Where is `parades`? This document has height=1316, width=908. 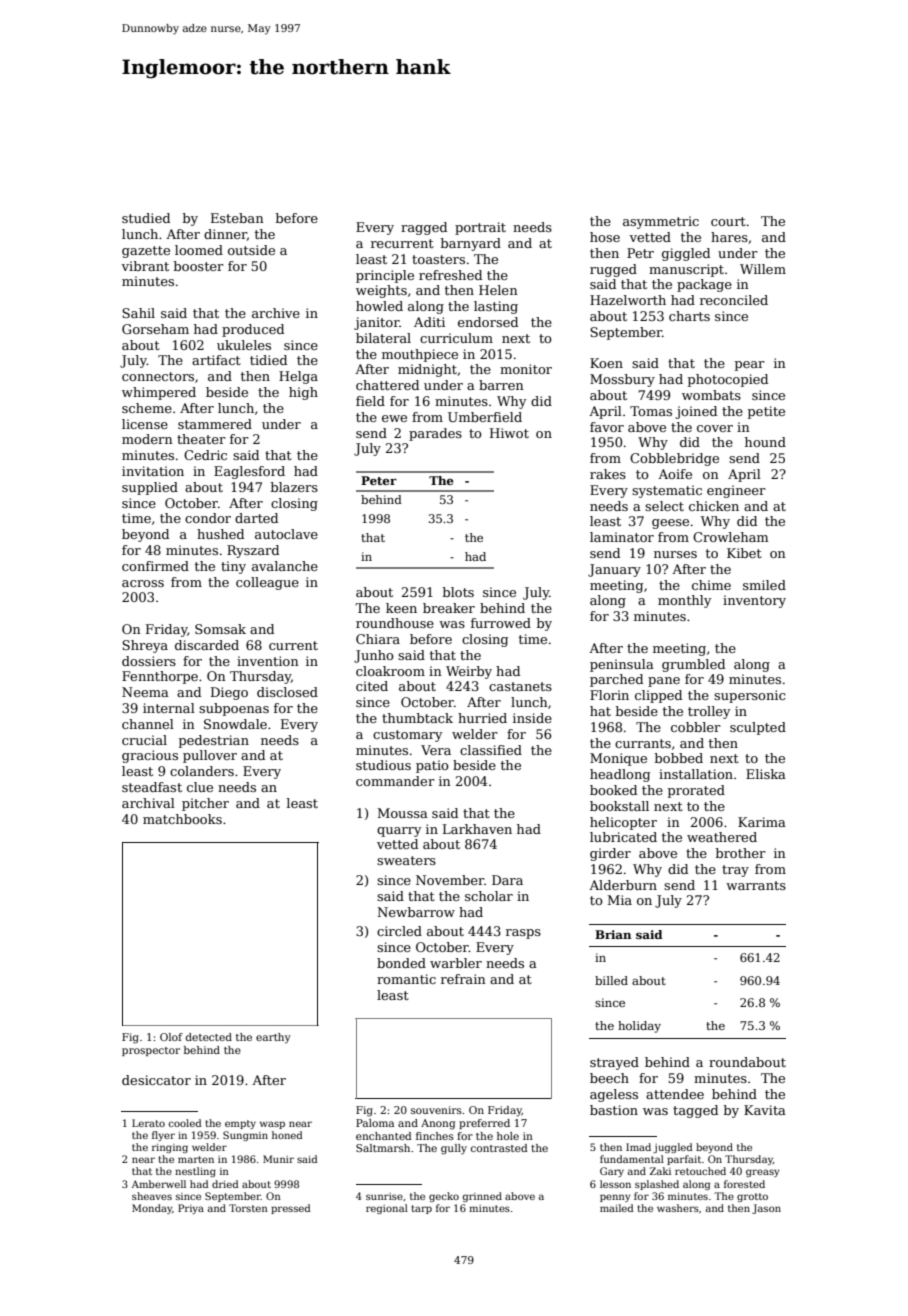
parades is located at coordinates (435, 434).
